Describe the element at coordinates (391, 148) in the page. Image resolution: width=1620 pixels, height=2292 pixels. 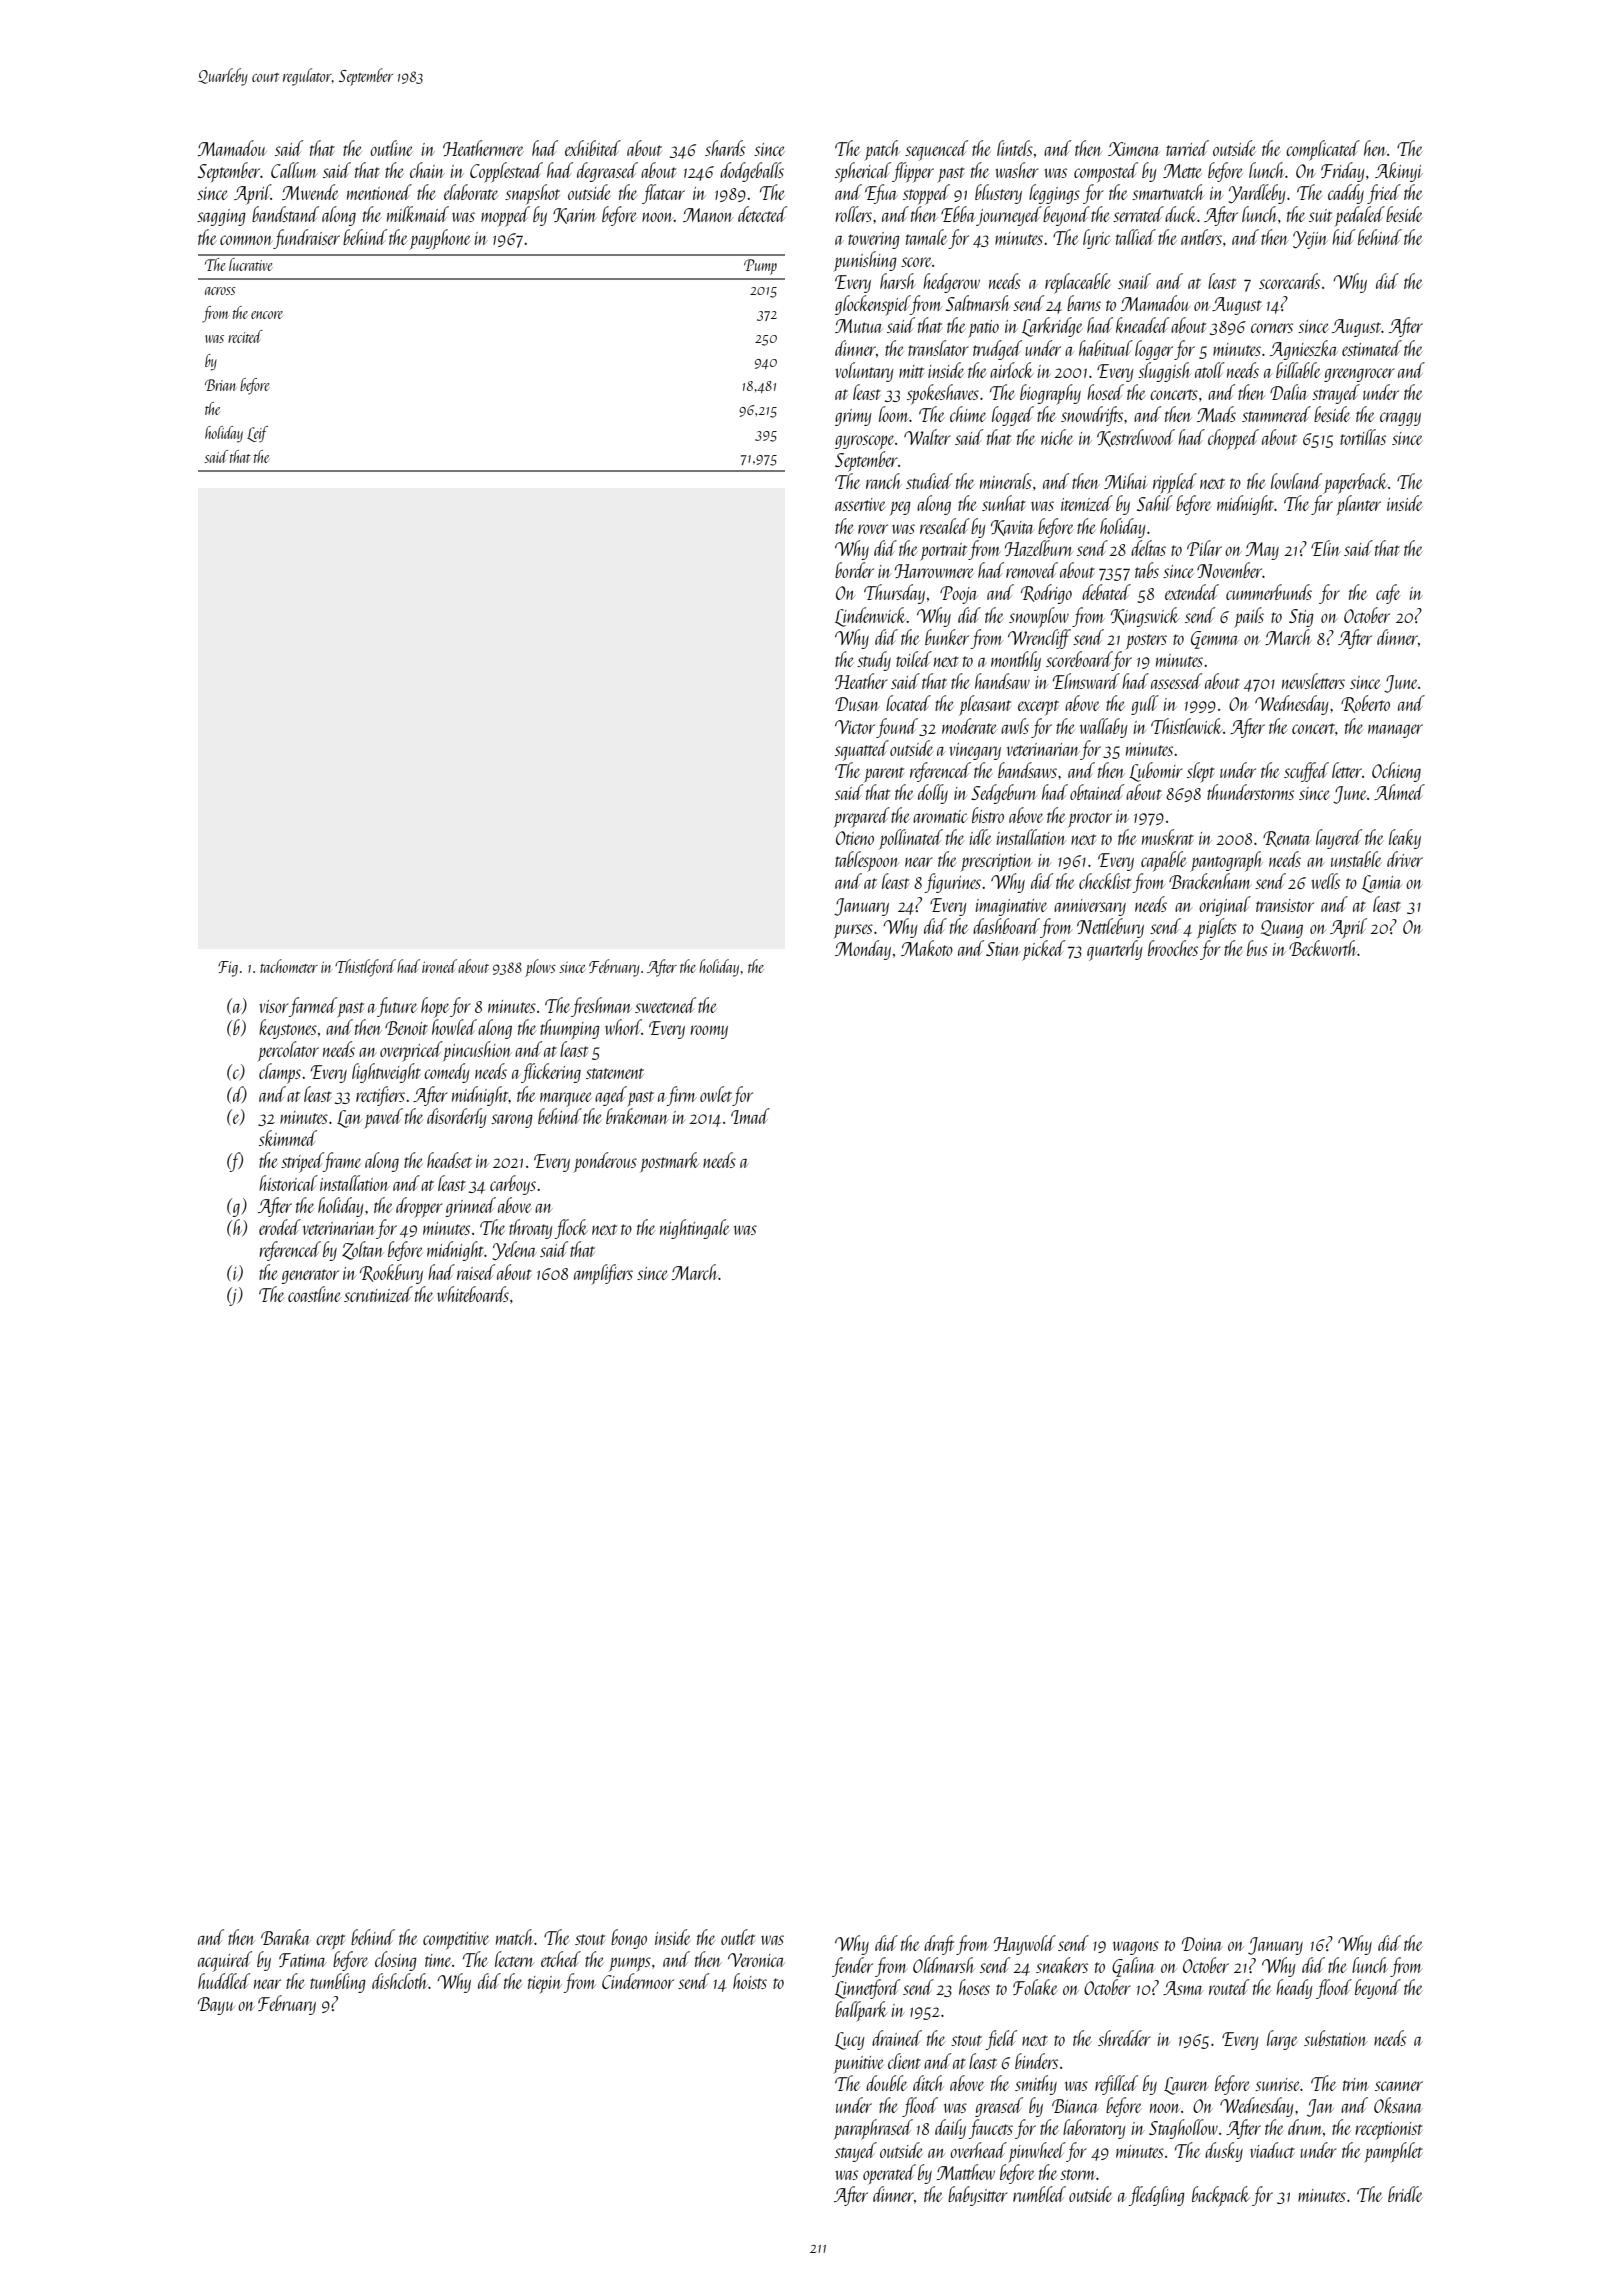
I see `outline` at that location.
